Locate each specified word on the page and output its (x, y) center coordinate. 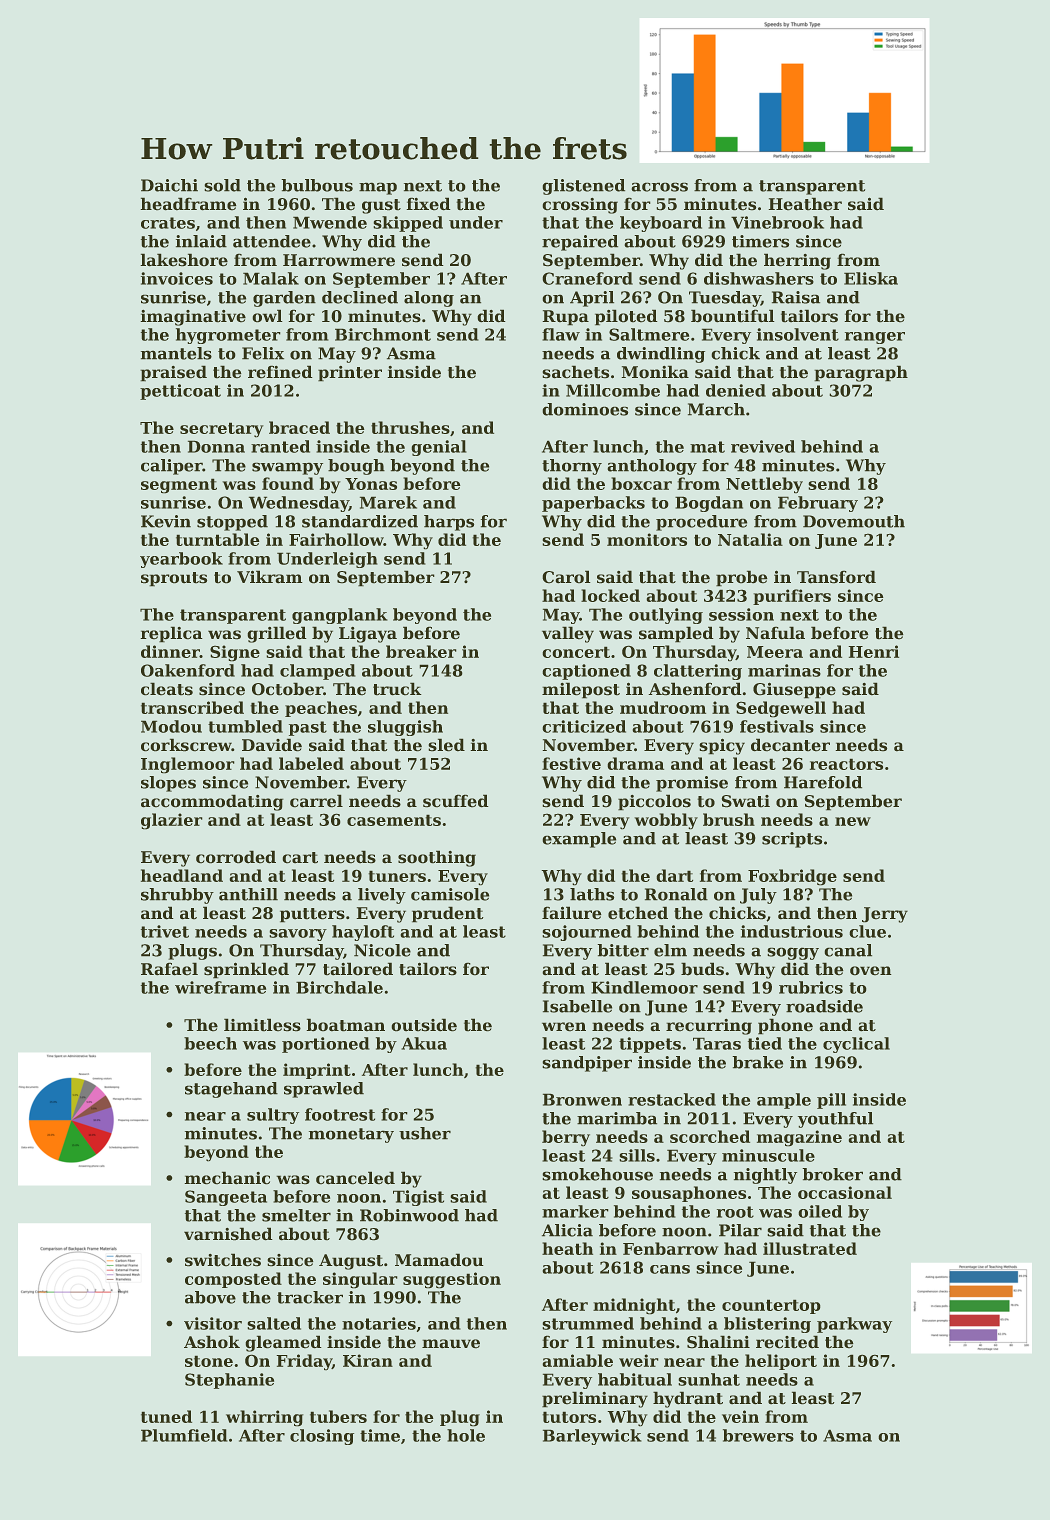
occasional (845, 1192)
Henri (873, 651)
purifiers (792, 597)
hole (466, 1435)
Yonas (371, 484)
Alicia (567, 1230)
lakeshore (184, 260)
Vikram (270, 577)
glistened (583, 187)
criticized (584, 726)
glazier (172, 821)
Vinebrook (777, 222)
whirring (265, 1418)
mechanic (227, 1178)
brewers (758, 1435)
